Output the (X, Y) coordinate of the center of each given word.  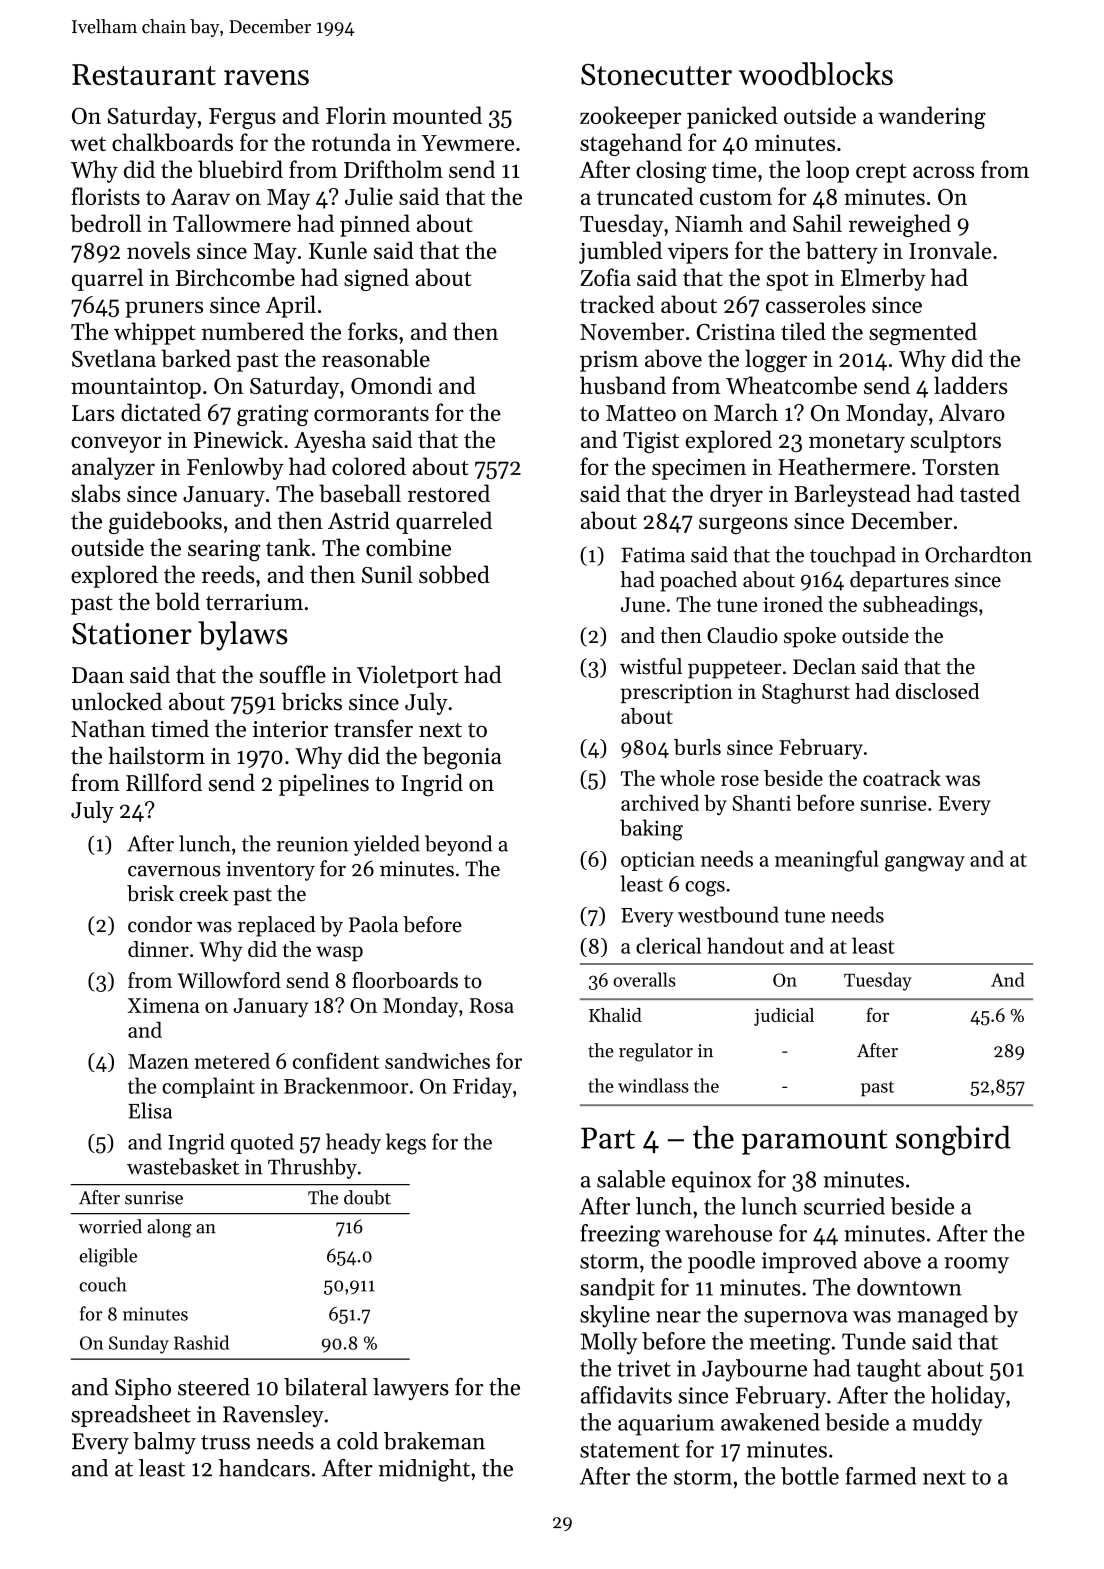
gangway (925, 864)
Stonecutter (656, 75)
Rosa (492, 1005)
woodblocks (816, 74)
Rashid (201, 1342)
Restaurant (144, 75)
